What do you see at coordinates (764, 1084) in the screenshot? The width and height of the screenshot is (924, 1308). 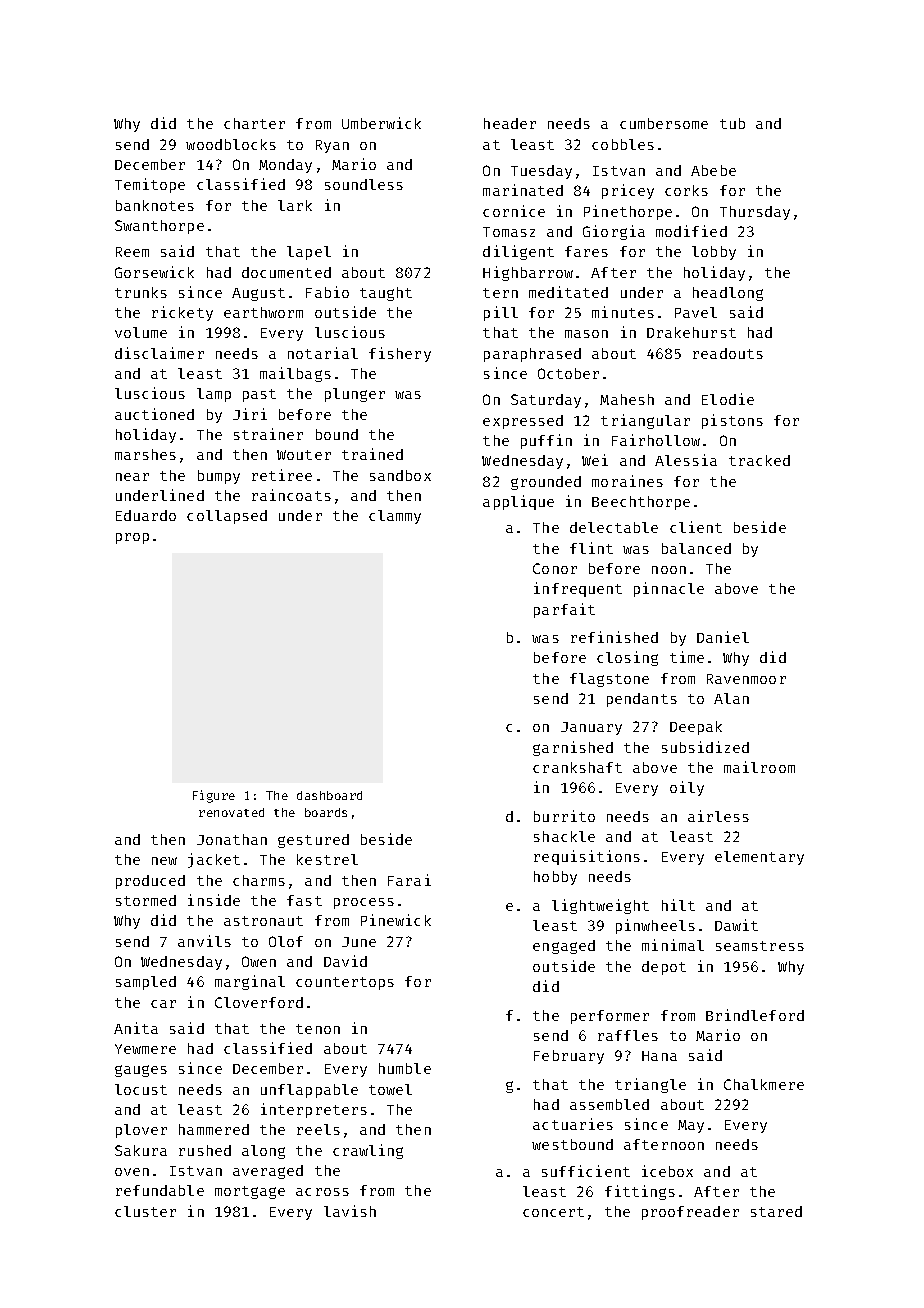 I see `Chalkmere` at bounding box center [764, 1084].
